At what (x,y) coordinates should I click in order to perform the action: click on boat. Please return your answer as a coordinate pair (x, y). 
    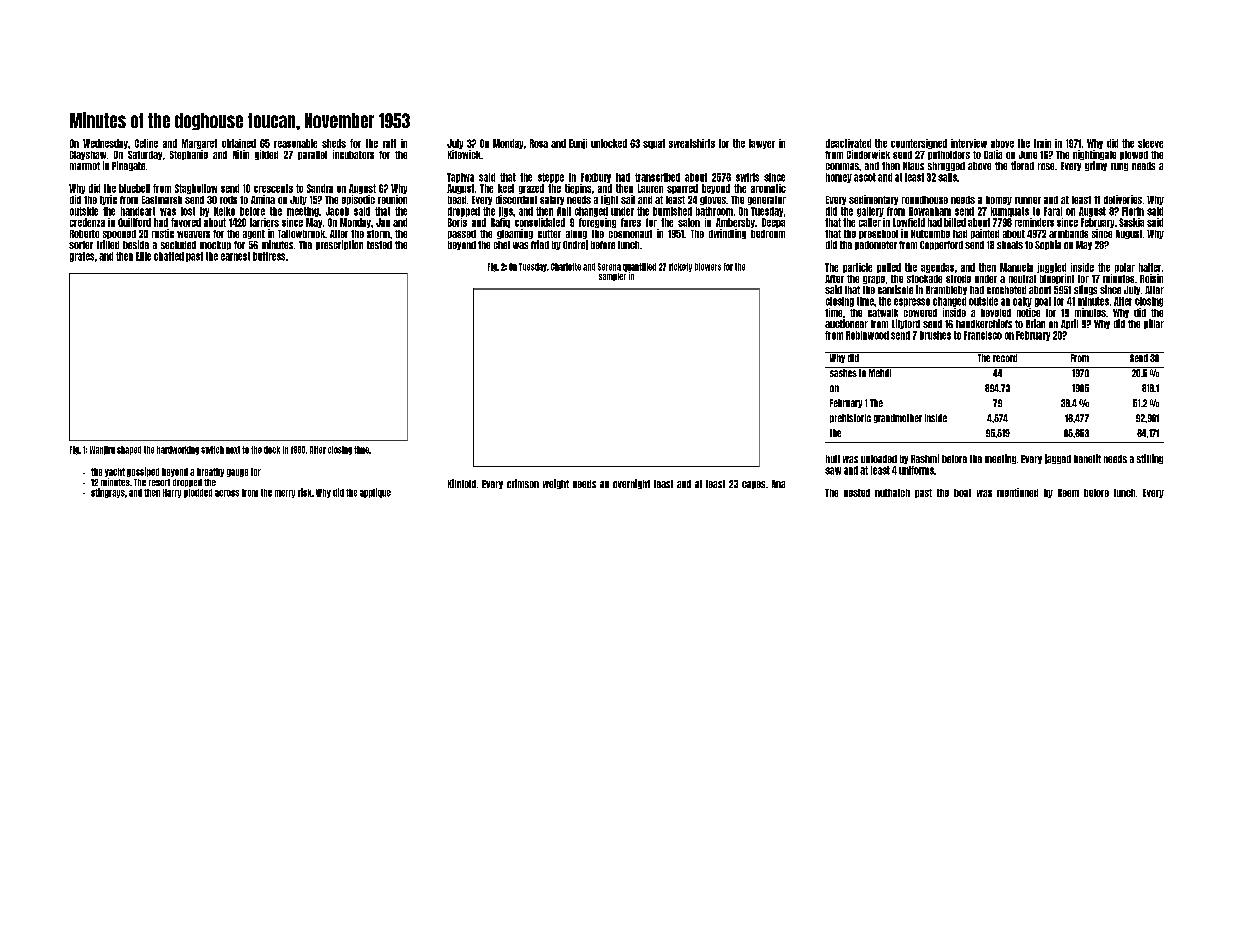
    Looking at the image, I should click on (962, 493).
